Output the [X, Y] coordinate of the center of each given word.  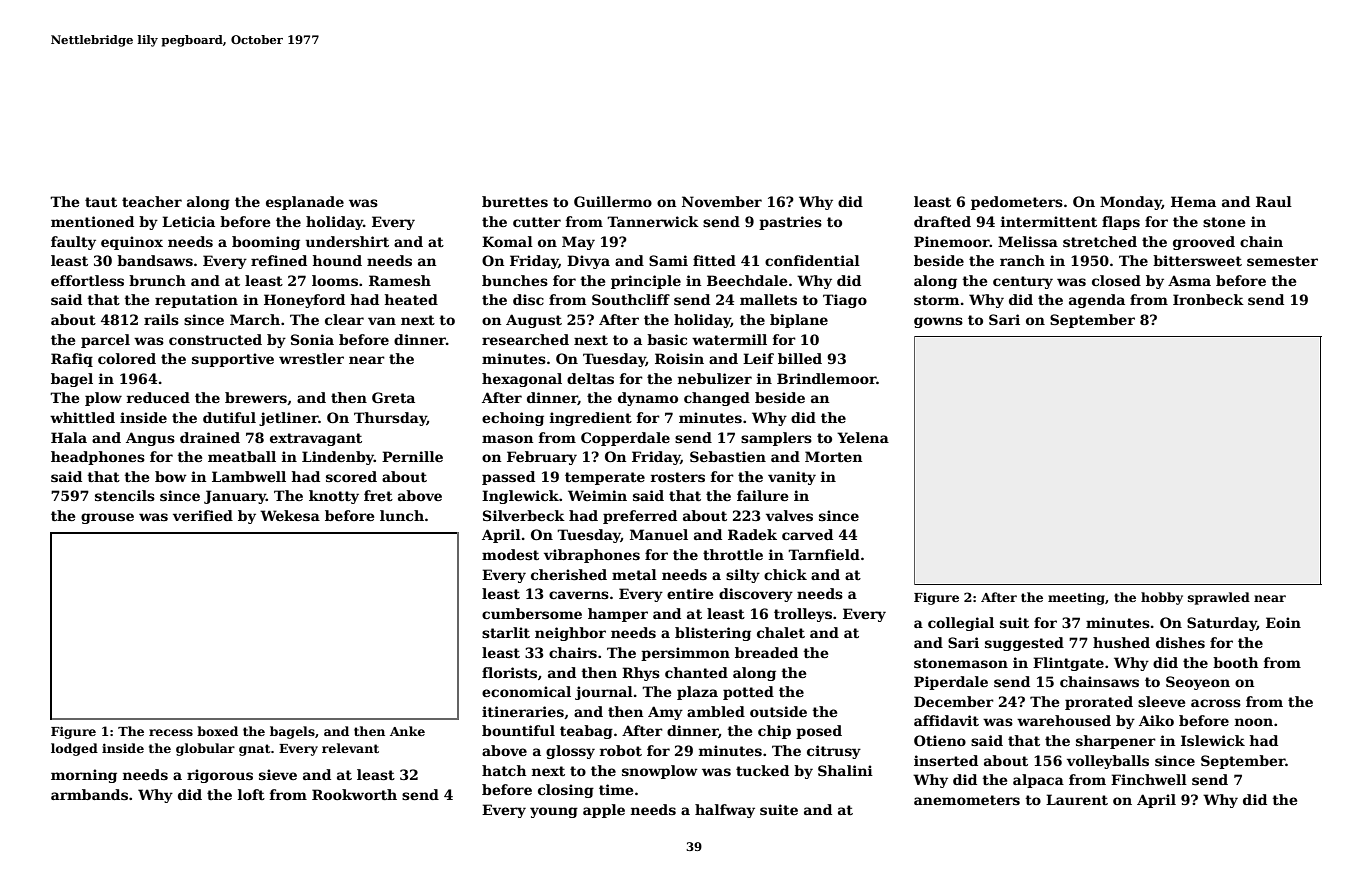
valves [789, 515]
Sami [668, 260]
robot [621, 750]
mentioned [92, 221]
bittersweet [1197, 260]
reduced [158, 397]
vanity [792, 478]
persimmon [685, 654]
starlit [506, 632]
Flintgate [1068, 664]
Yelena [863, 437]
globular [205, 749]
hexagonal [522, 380]
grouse [107, 518]
